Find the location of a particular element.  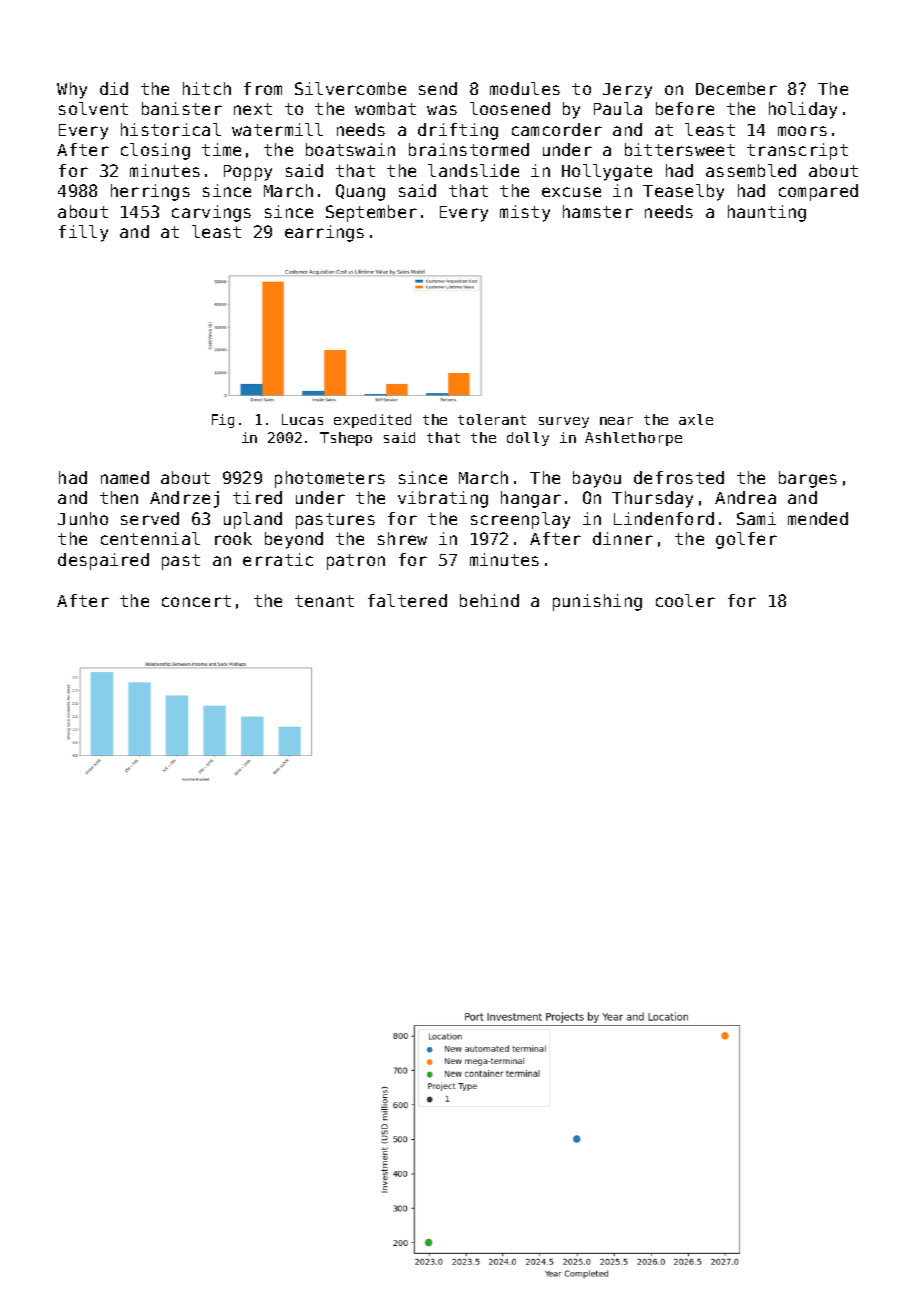

haunting is located at coordinates (767, 213).
